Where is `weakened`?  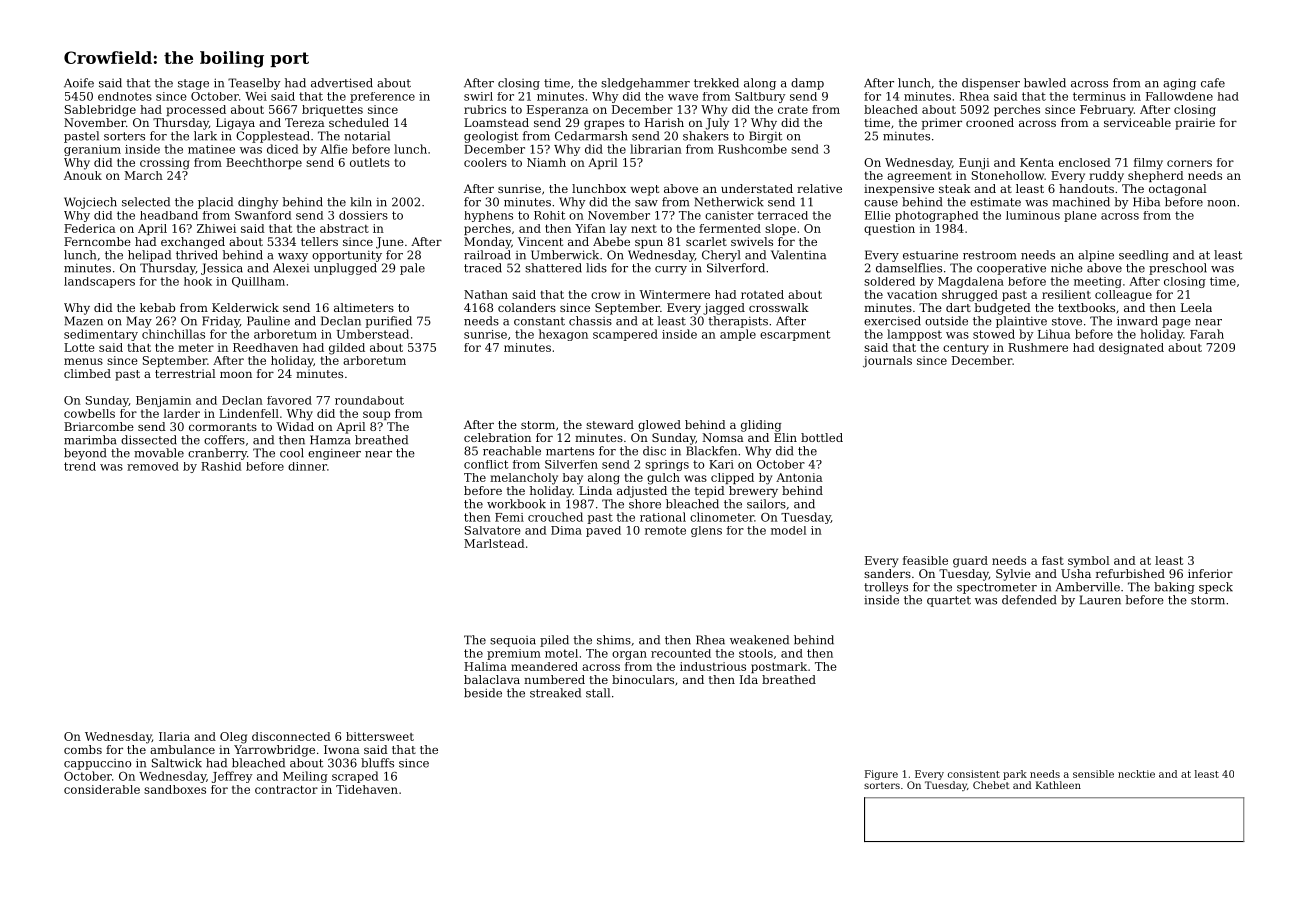 weakened is located at coordinates (759, 640).
